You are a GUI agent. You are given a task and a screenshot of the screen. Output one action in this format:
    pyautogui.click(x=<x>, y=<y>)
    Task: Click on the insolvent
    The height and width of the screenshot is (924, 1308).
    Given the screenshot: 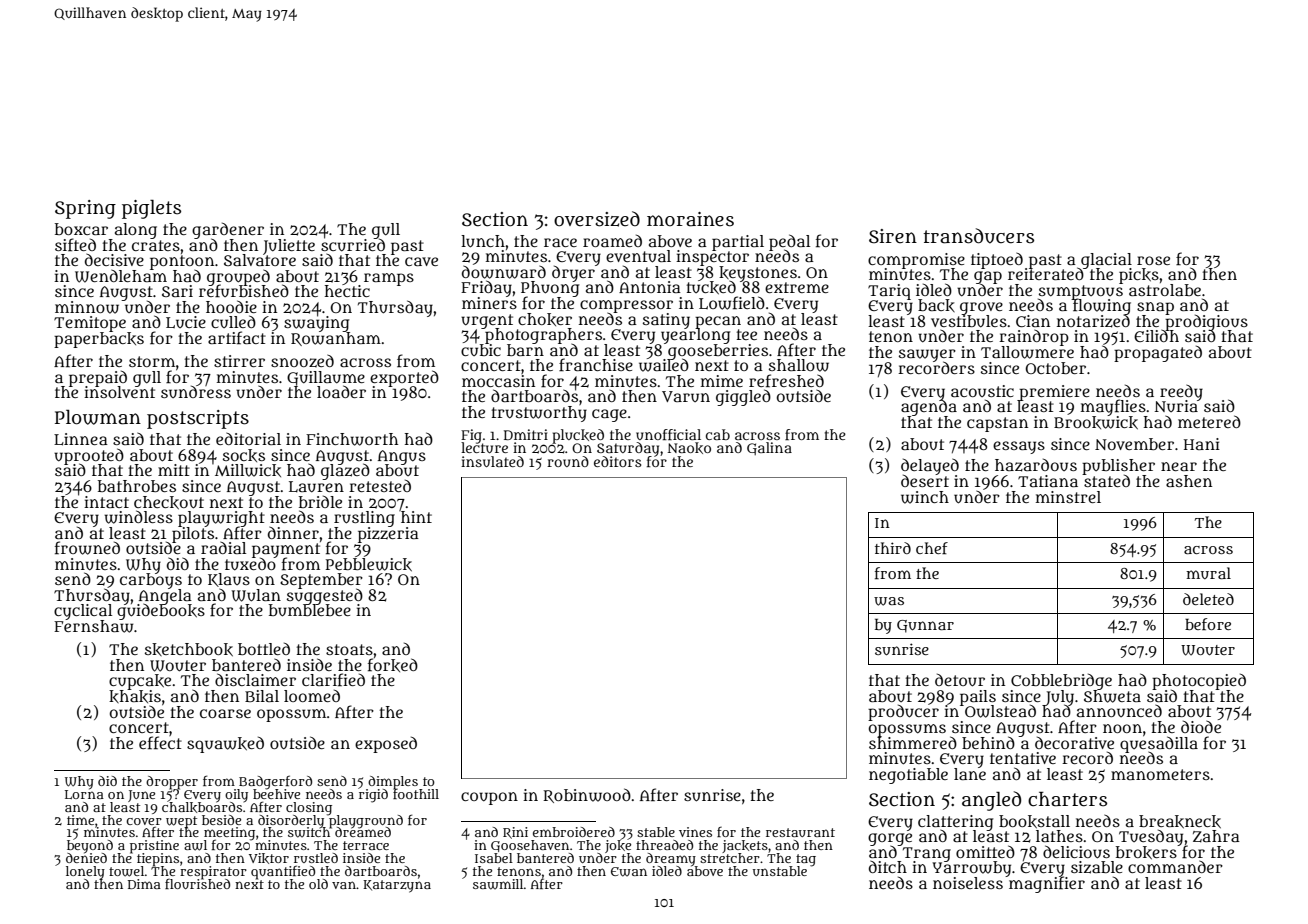 What is the action you would take?
    pyautogui.click(x=119, y=392)
